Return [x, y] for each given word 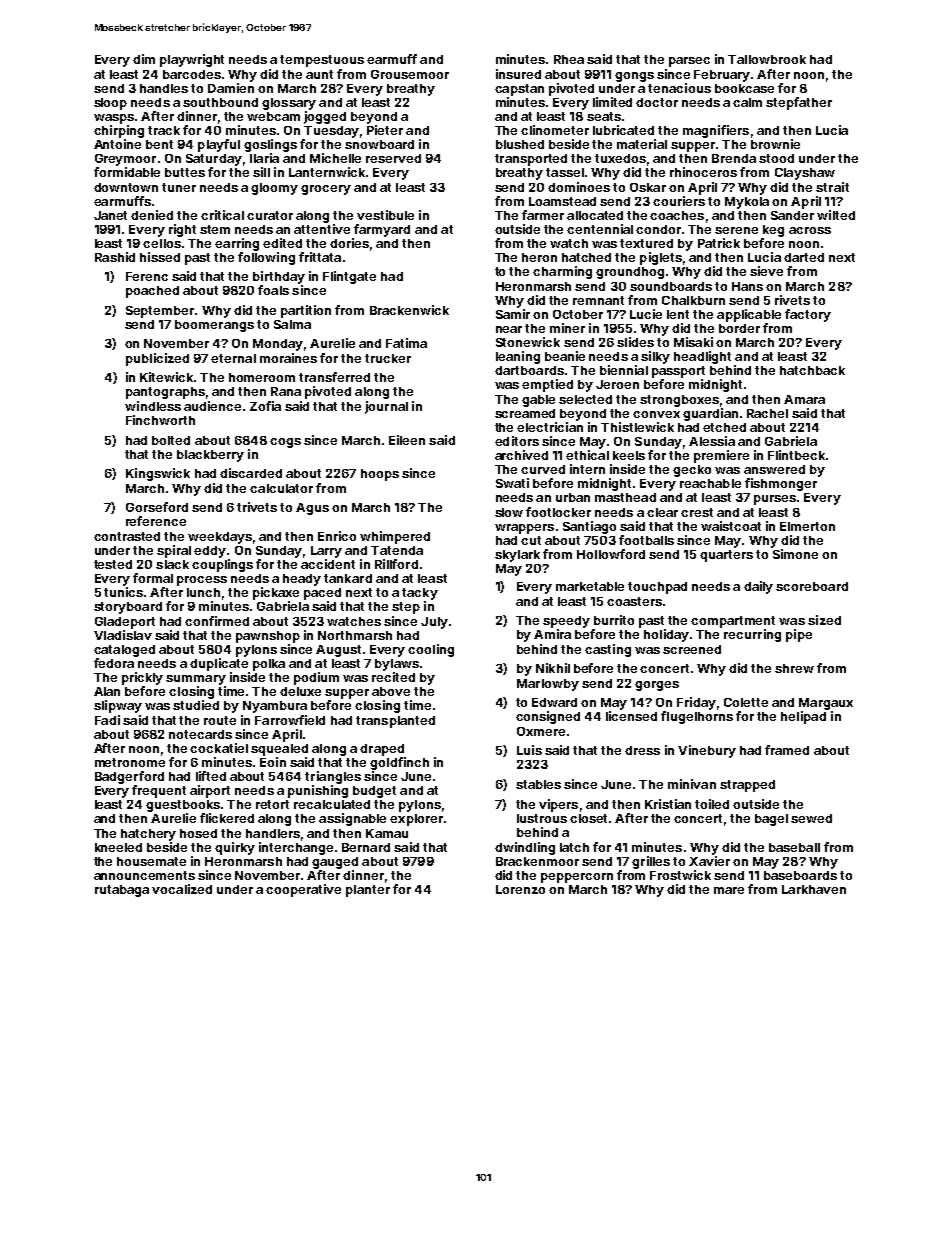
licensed [631, 716]
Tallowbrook [767, 59]
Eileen [407, 440]
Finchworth [160, 420]
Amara [804, 399]
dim [144, 59]
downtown [126, 187]
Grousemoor [410, 74]
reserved [393, 158]
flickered [227, 818]
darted [804, 257]
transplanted [395, 722]
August [338, 651]
